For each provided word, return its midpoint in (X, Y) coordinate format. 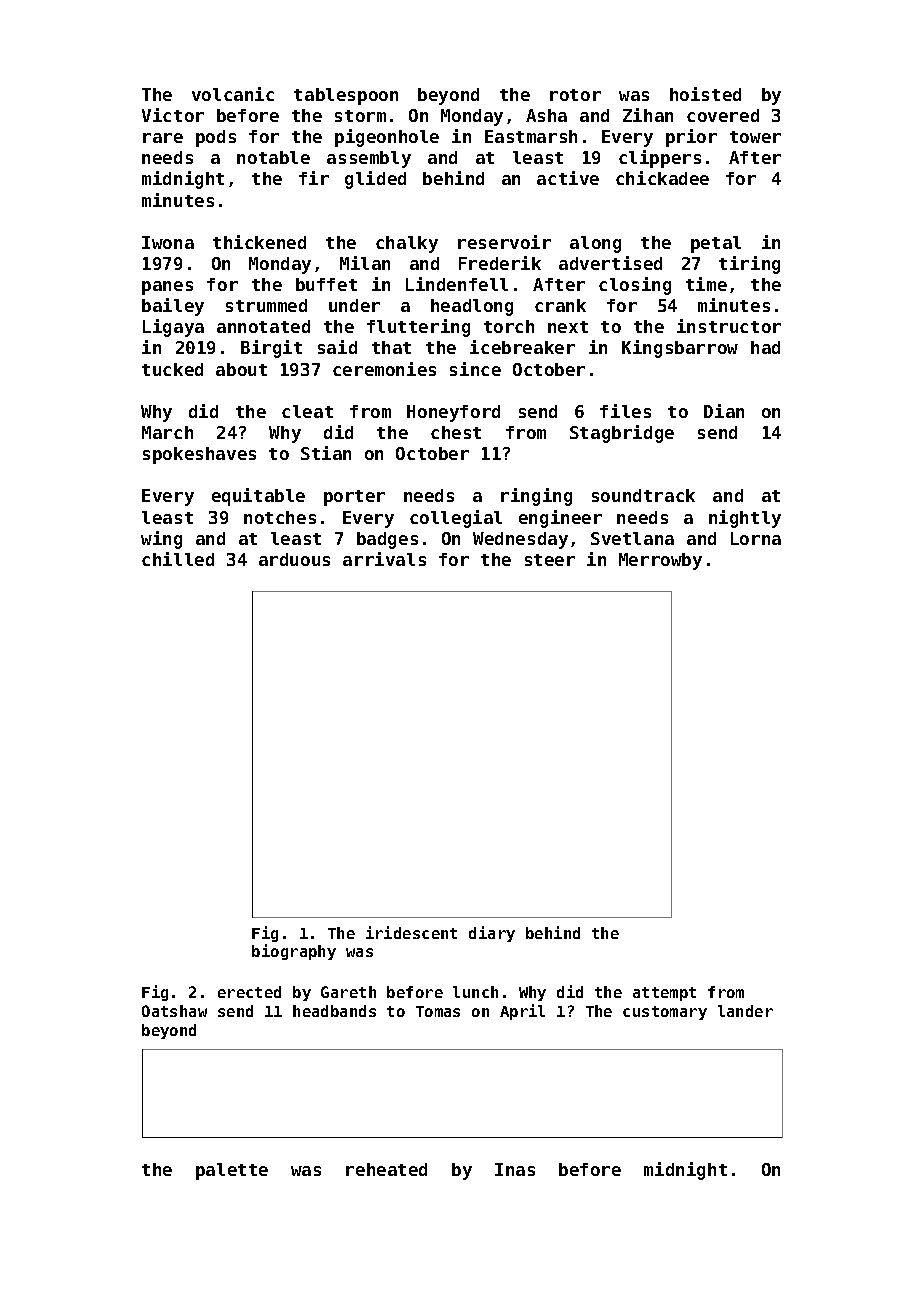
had (765, 347)
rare (163, 138)
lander (745, 1011)
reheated (386, 1169)
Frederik (500, 263)
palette (232, 1171)
